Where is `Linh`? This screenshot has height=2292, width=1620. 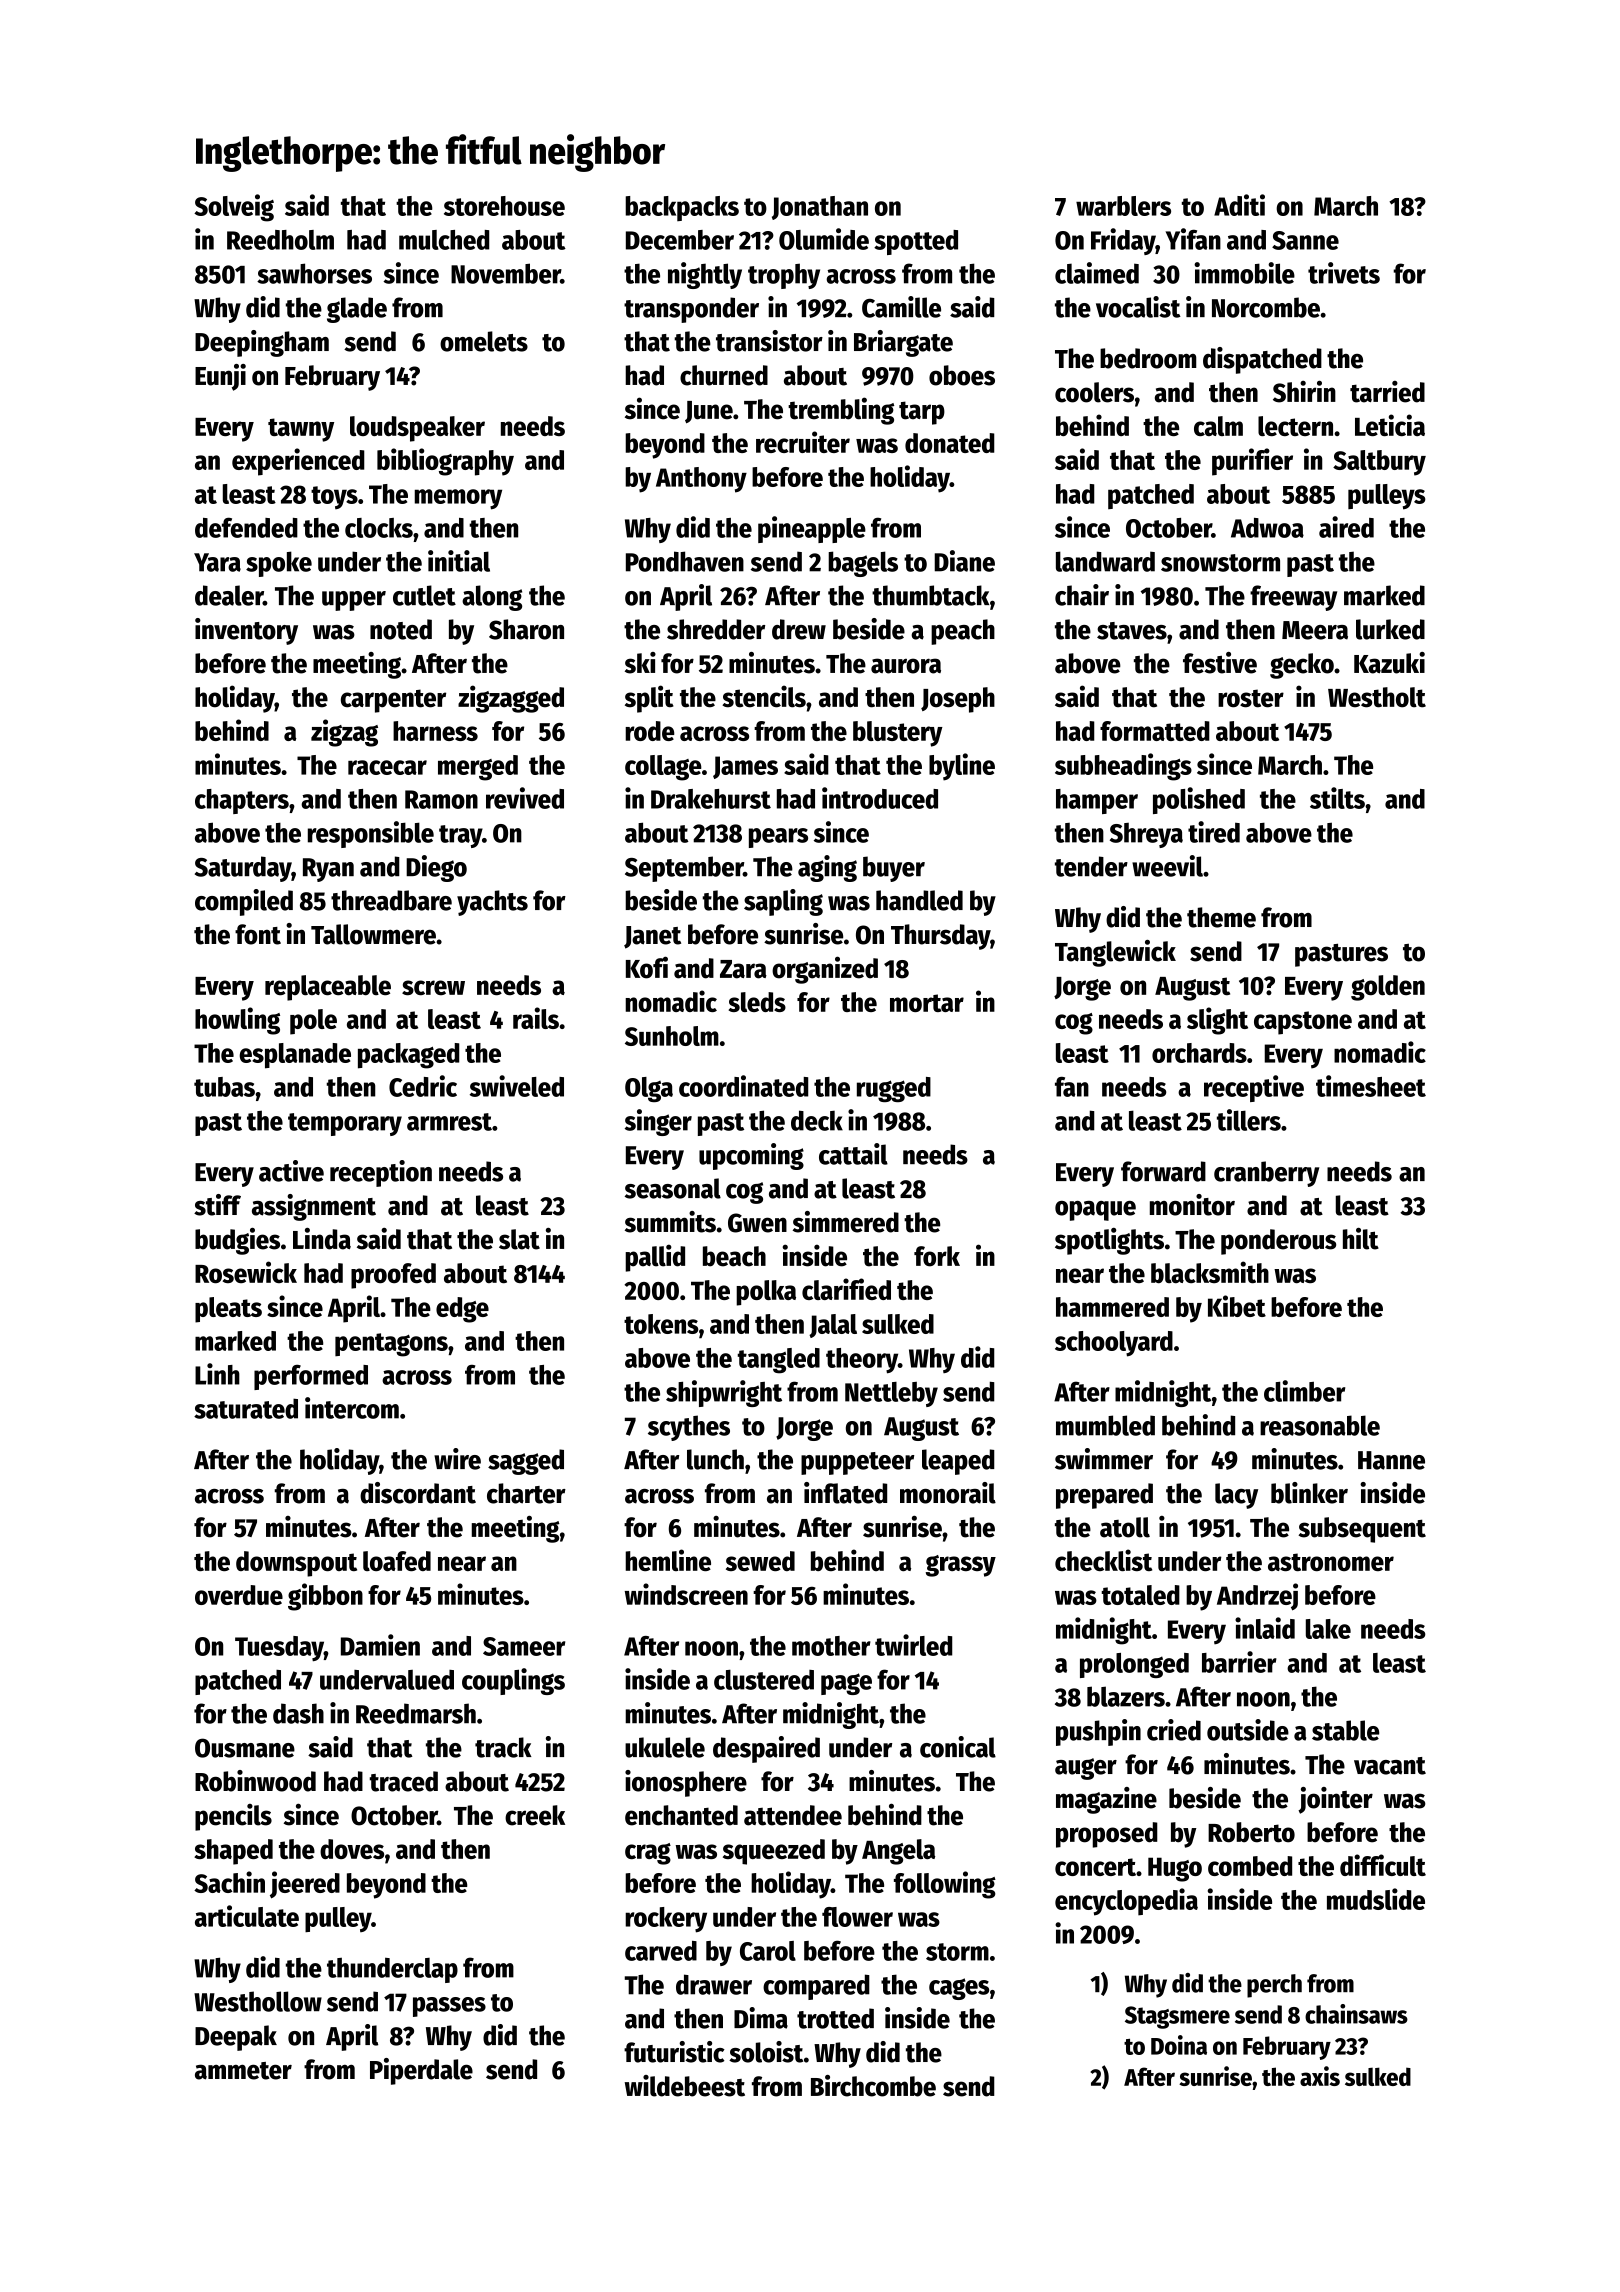
Linh is located at coordinates (217, 1374).
